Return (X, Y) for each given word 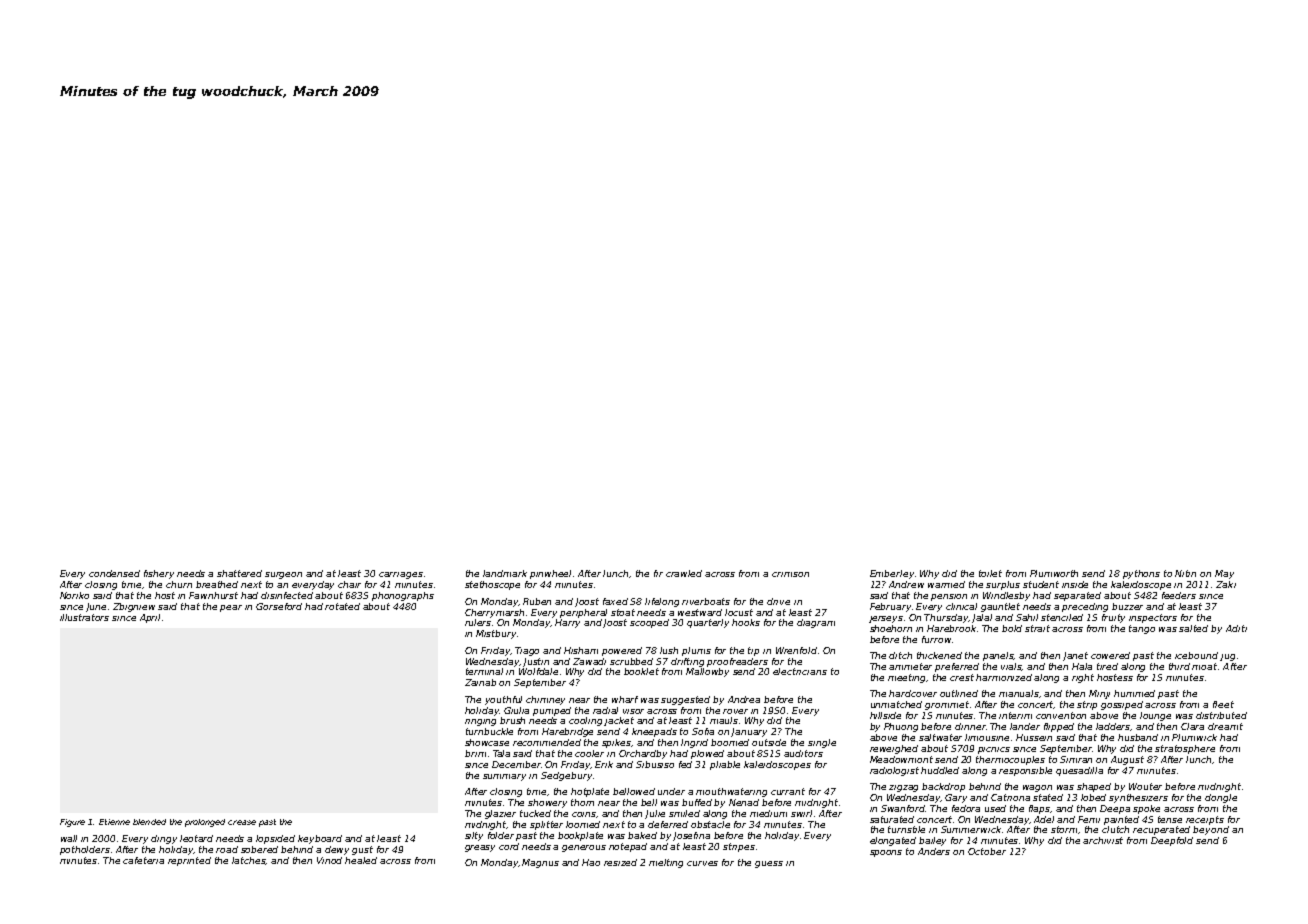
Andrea (744, 699)
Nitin (1185, 573)
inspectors (1153, 618)
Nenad (744, 802)
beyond (1211, 830)
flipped (1059, 727)
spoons (886, 853)
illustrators (84, 617)
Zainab (480, 682)
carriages (401, 575)
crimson (790, 574)
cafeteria (143, 860)
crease (242, 822)
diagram (816, 623)
